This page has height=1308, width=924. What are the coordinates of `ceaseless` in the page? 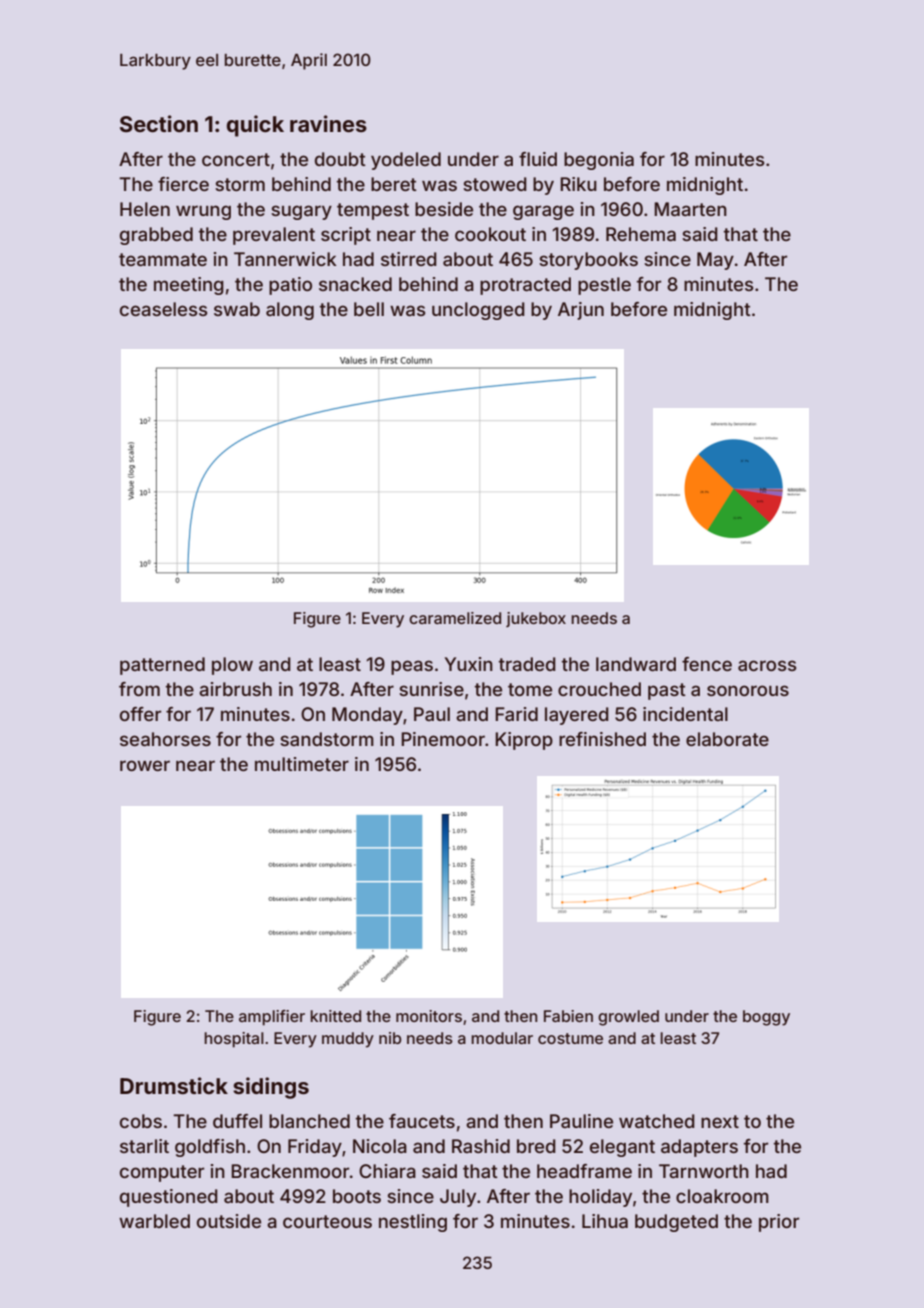 It's located at (163, 309).
